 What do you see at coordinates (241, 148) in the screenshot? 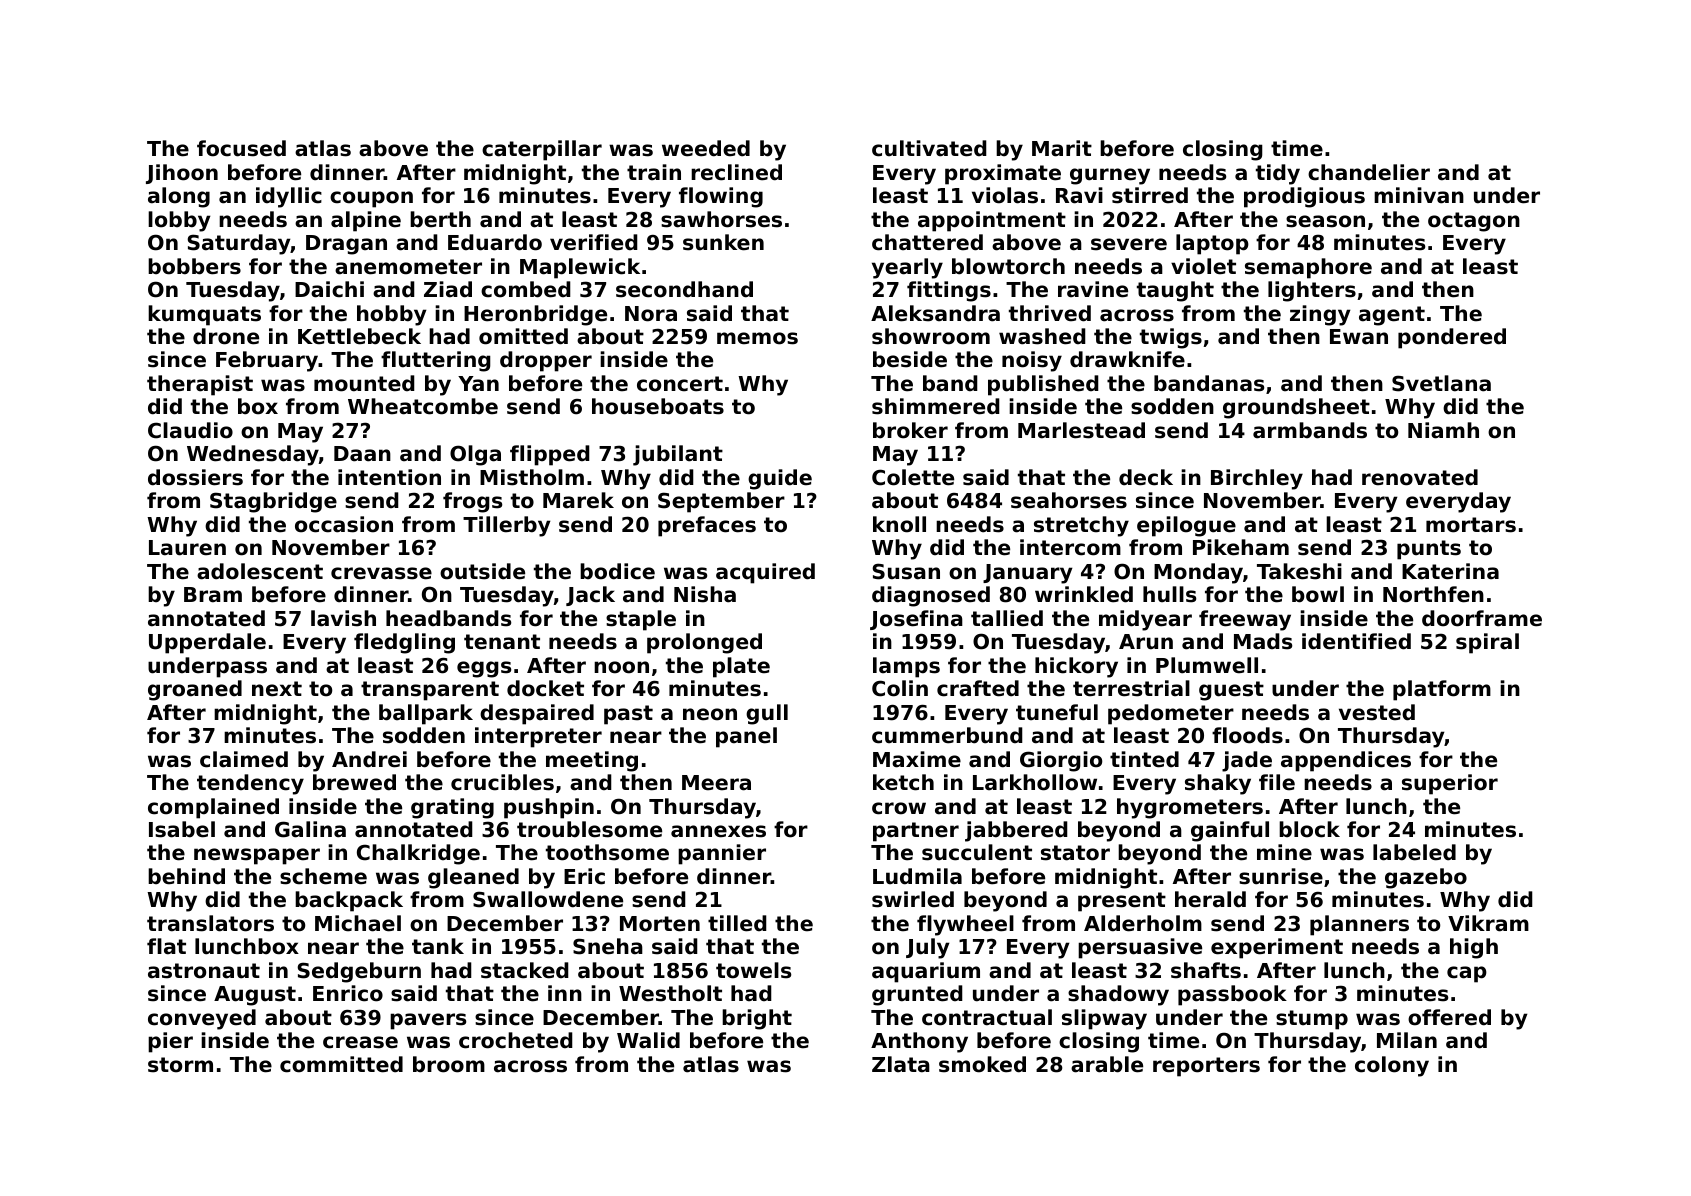
I see `focused` at bounding box center [241, 148].
